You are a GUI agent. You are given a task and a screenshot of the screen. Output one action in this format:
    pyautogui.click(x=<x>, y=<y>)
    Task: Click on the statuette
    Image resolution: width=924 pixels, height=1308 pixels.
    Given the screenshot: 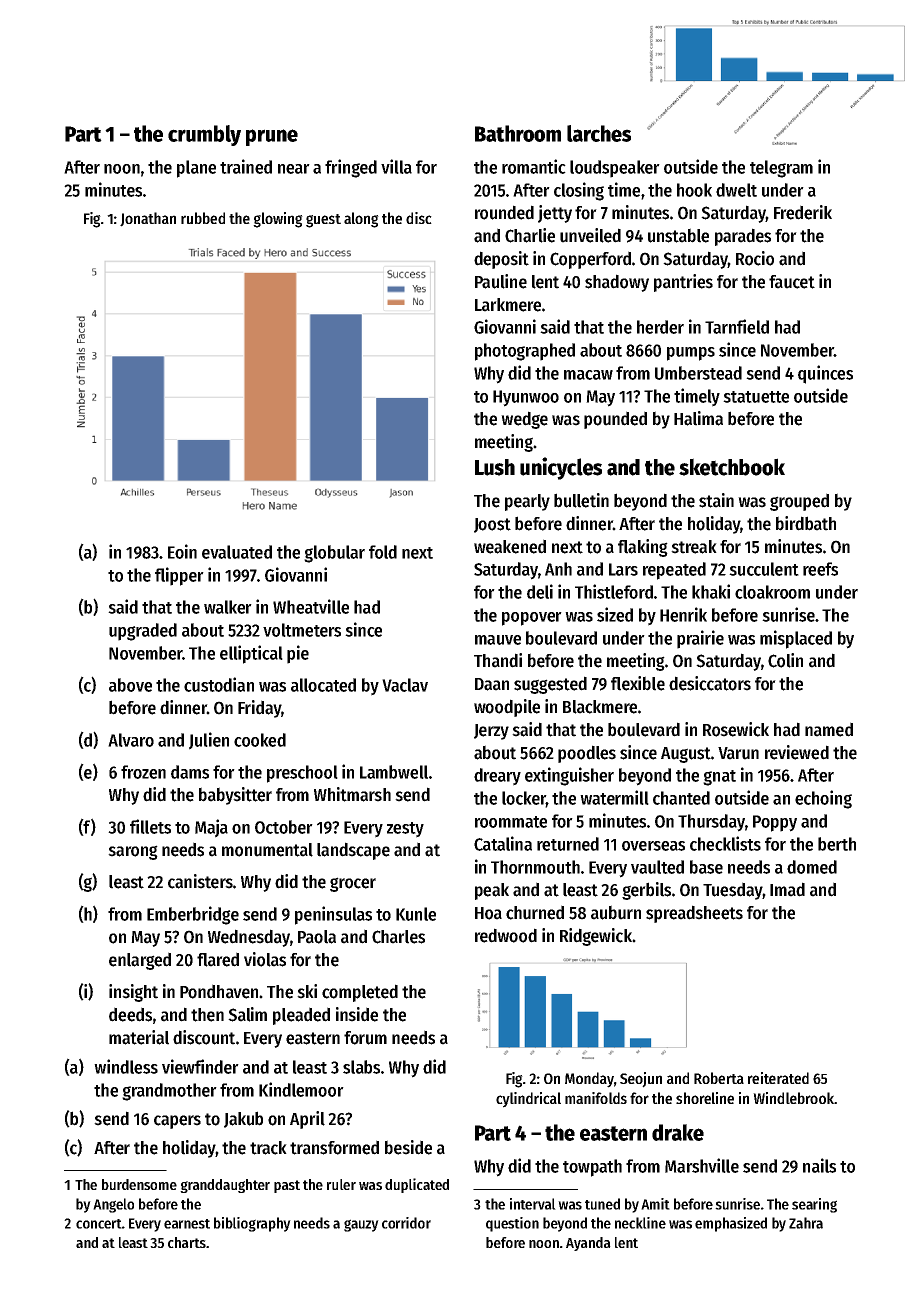 What is the action you would take?
    pyautogui.click(x=756, y=397)
